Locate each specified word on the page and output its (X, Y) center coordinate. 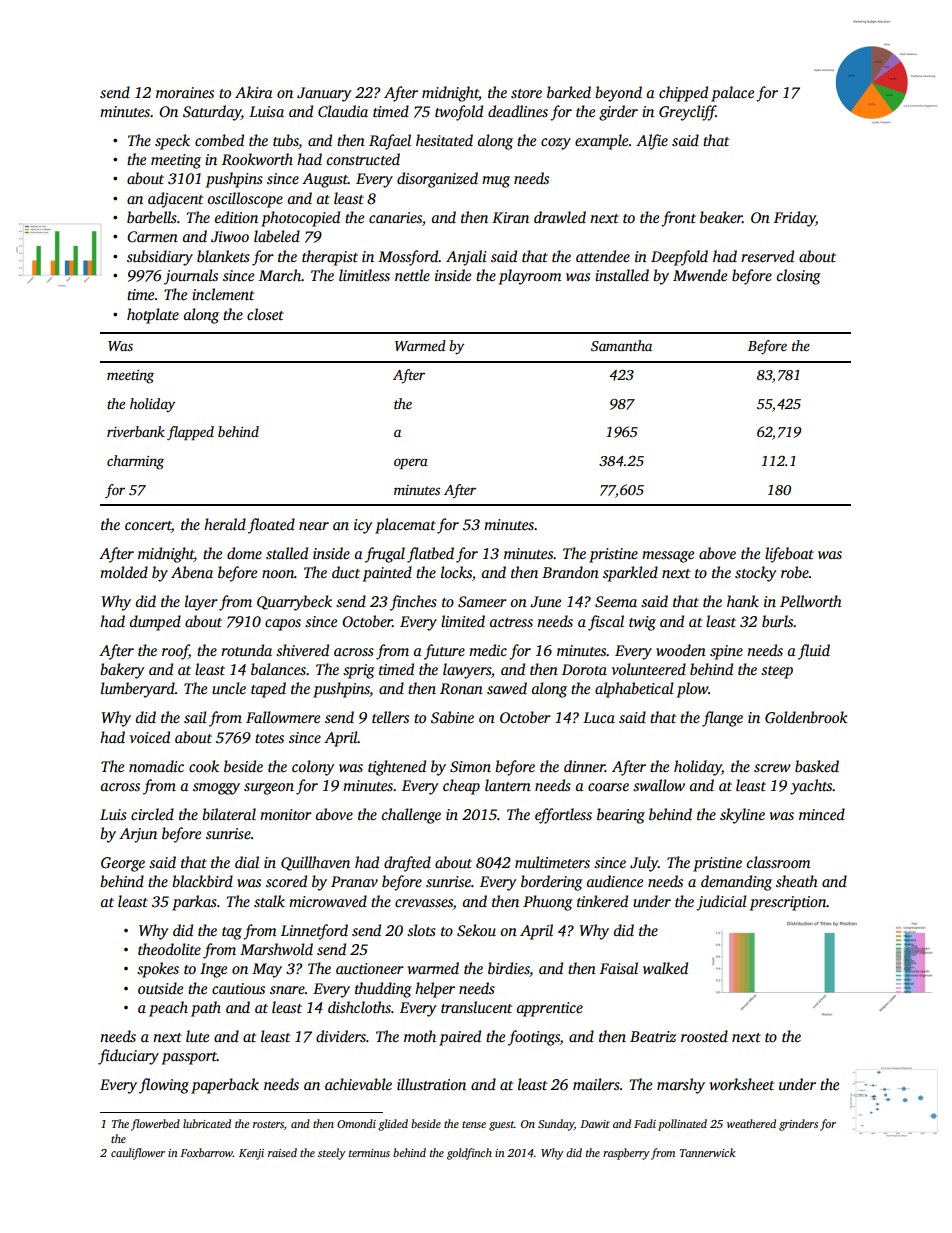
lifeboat (789, 555)
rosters (268, 1124)
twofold (459, 113)
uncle (229, 688)
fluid (814, 652)
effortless (563, 816)
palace (732, 94)
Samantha (621, 345)
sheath (797, 881)
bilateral (229, 814)
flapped (190, 433)
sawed (507, 688)
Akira (254, 92)
